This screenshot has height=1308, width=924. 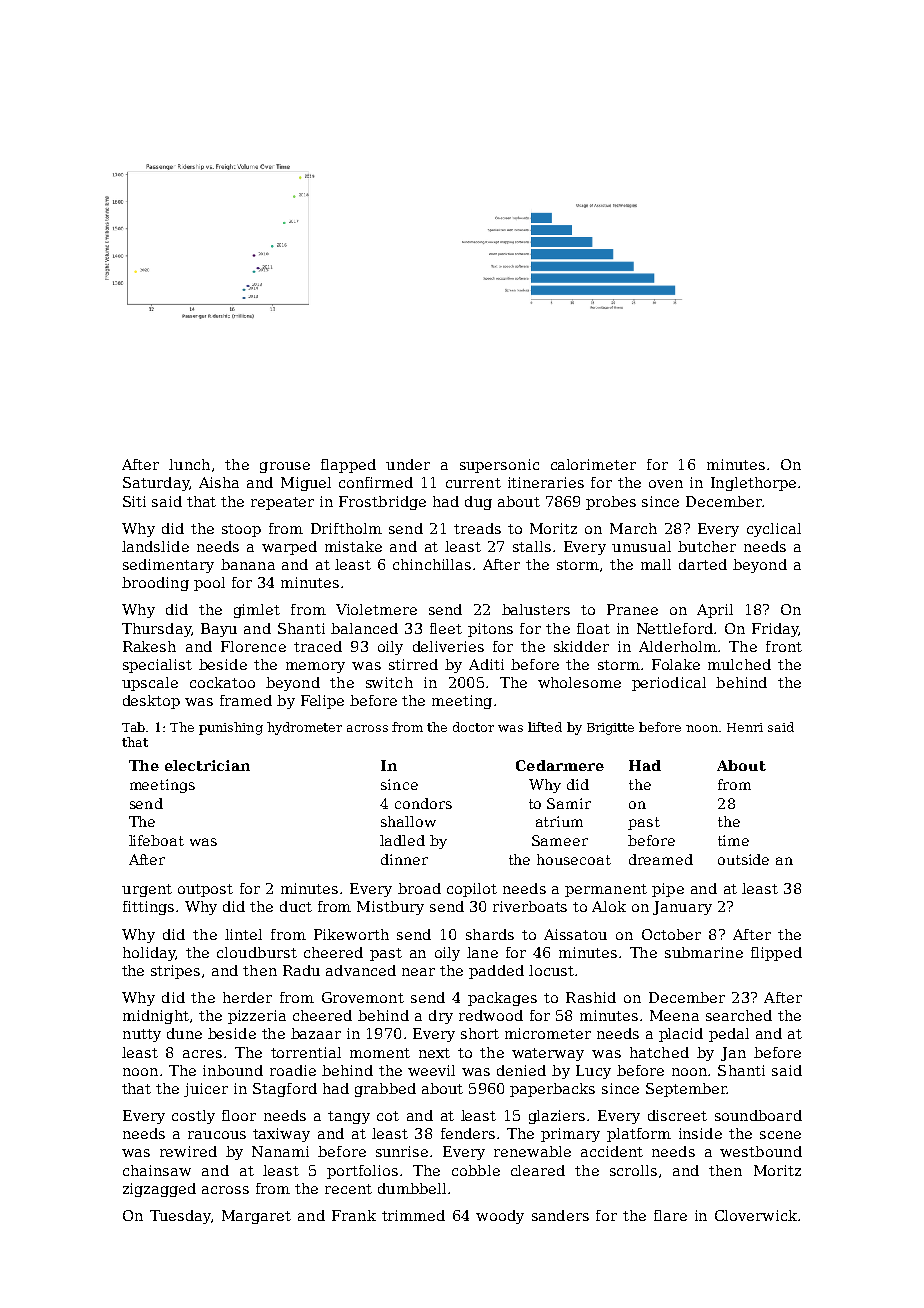 What do you see at coordinates (193, 1117) in the screenshot?
I see `costly` at bounding box center [193, 1117].
